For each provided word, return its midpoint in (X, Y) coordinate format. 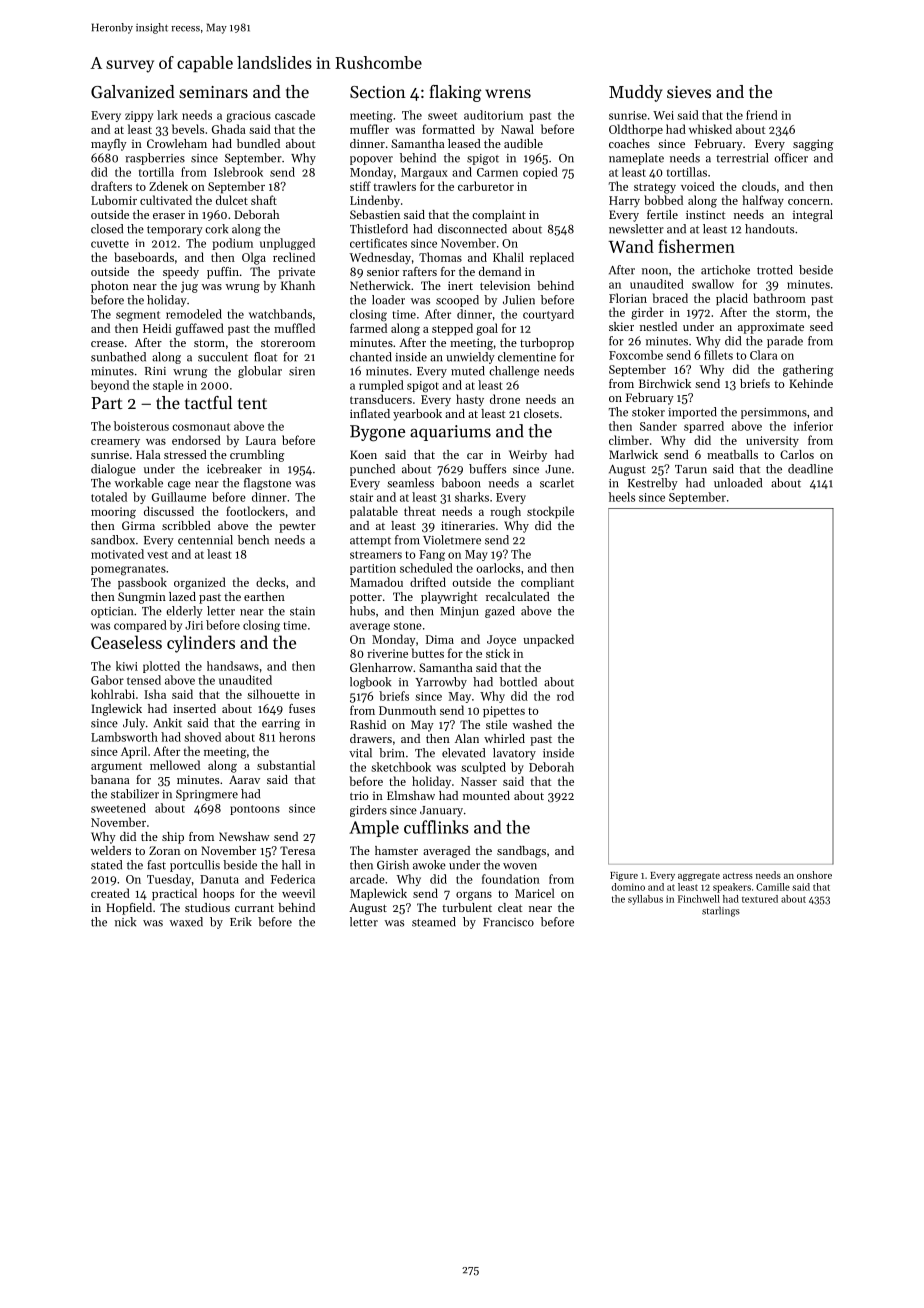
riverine (387, 653)
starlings (721, 911)
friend (762, 115)
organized (200, 583)
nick (125, 922)
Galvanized (133, 91)
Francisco (508, 922)
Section (378, 92)
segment (138, 316)
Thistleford (379, 229)
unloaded (738, 483)
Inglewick (116, 710)
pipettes (504, 712)
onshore (814, 875)
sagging (813, 145)
